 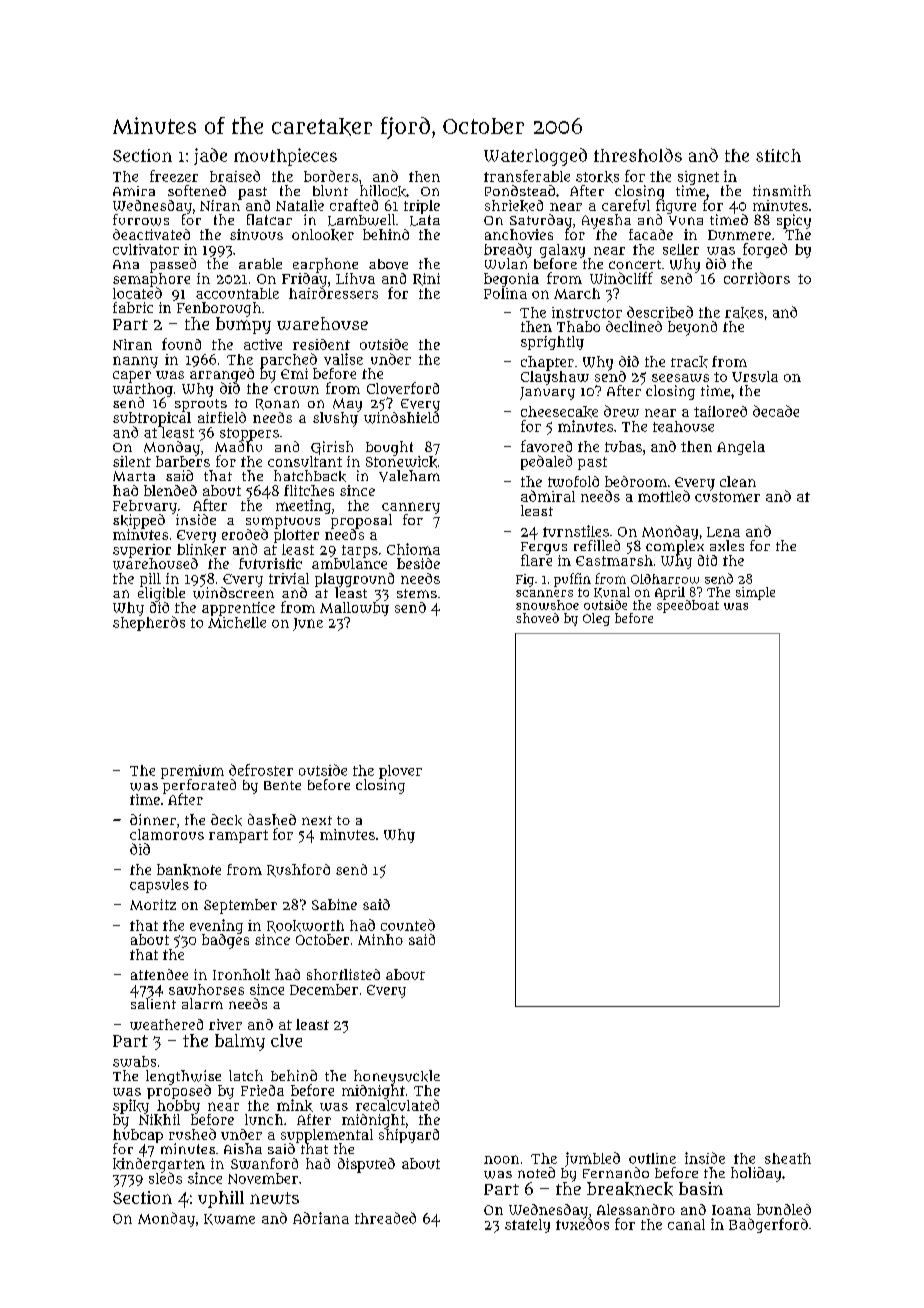 I want to click on drew, so click(x=621, y=411).
